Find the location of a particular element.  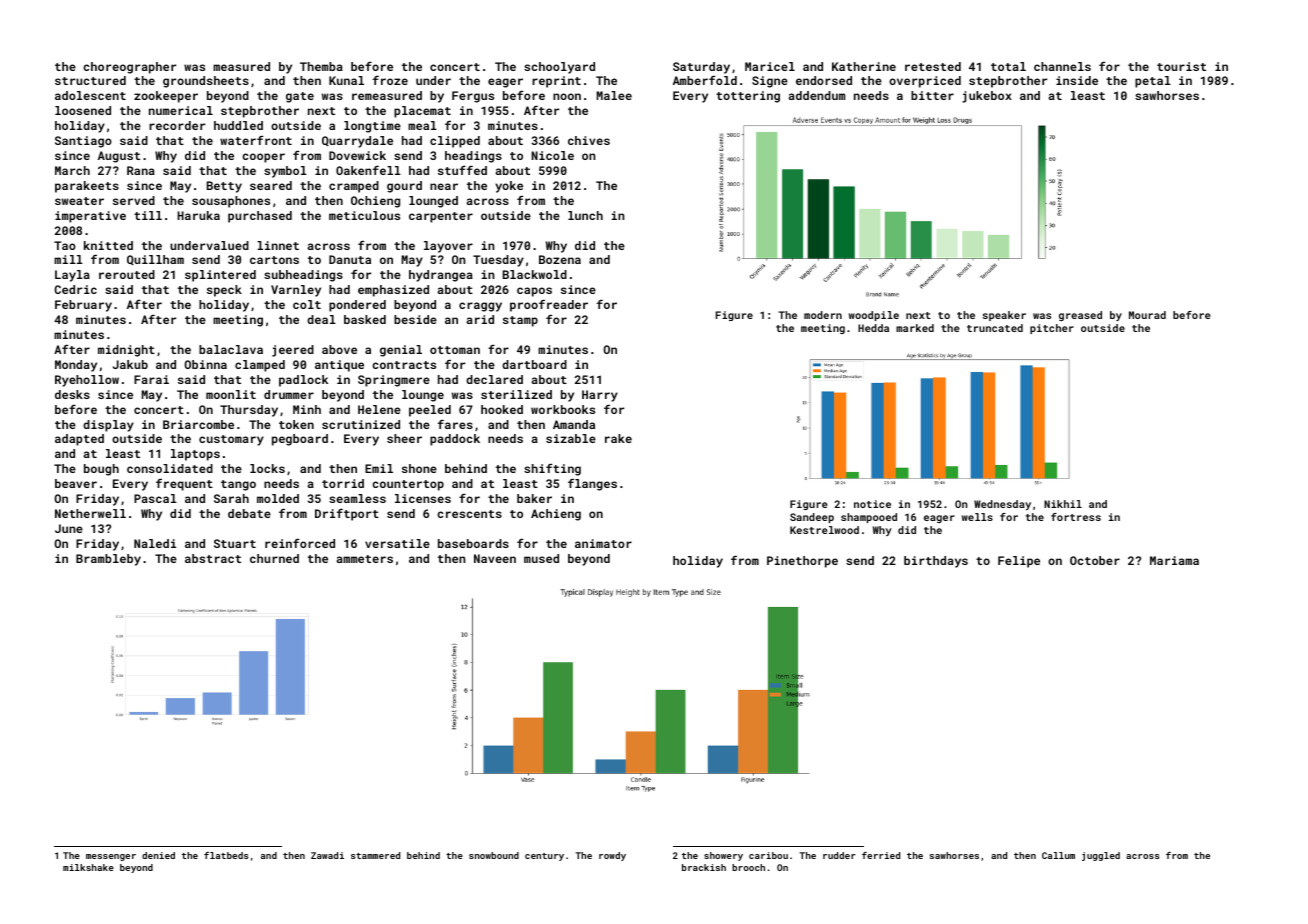

Themba is located at coordinates (321, 66).
